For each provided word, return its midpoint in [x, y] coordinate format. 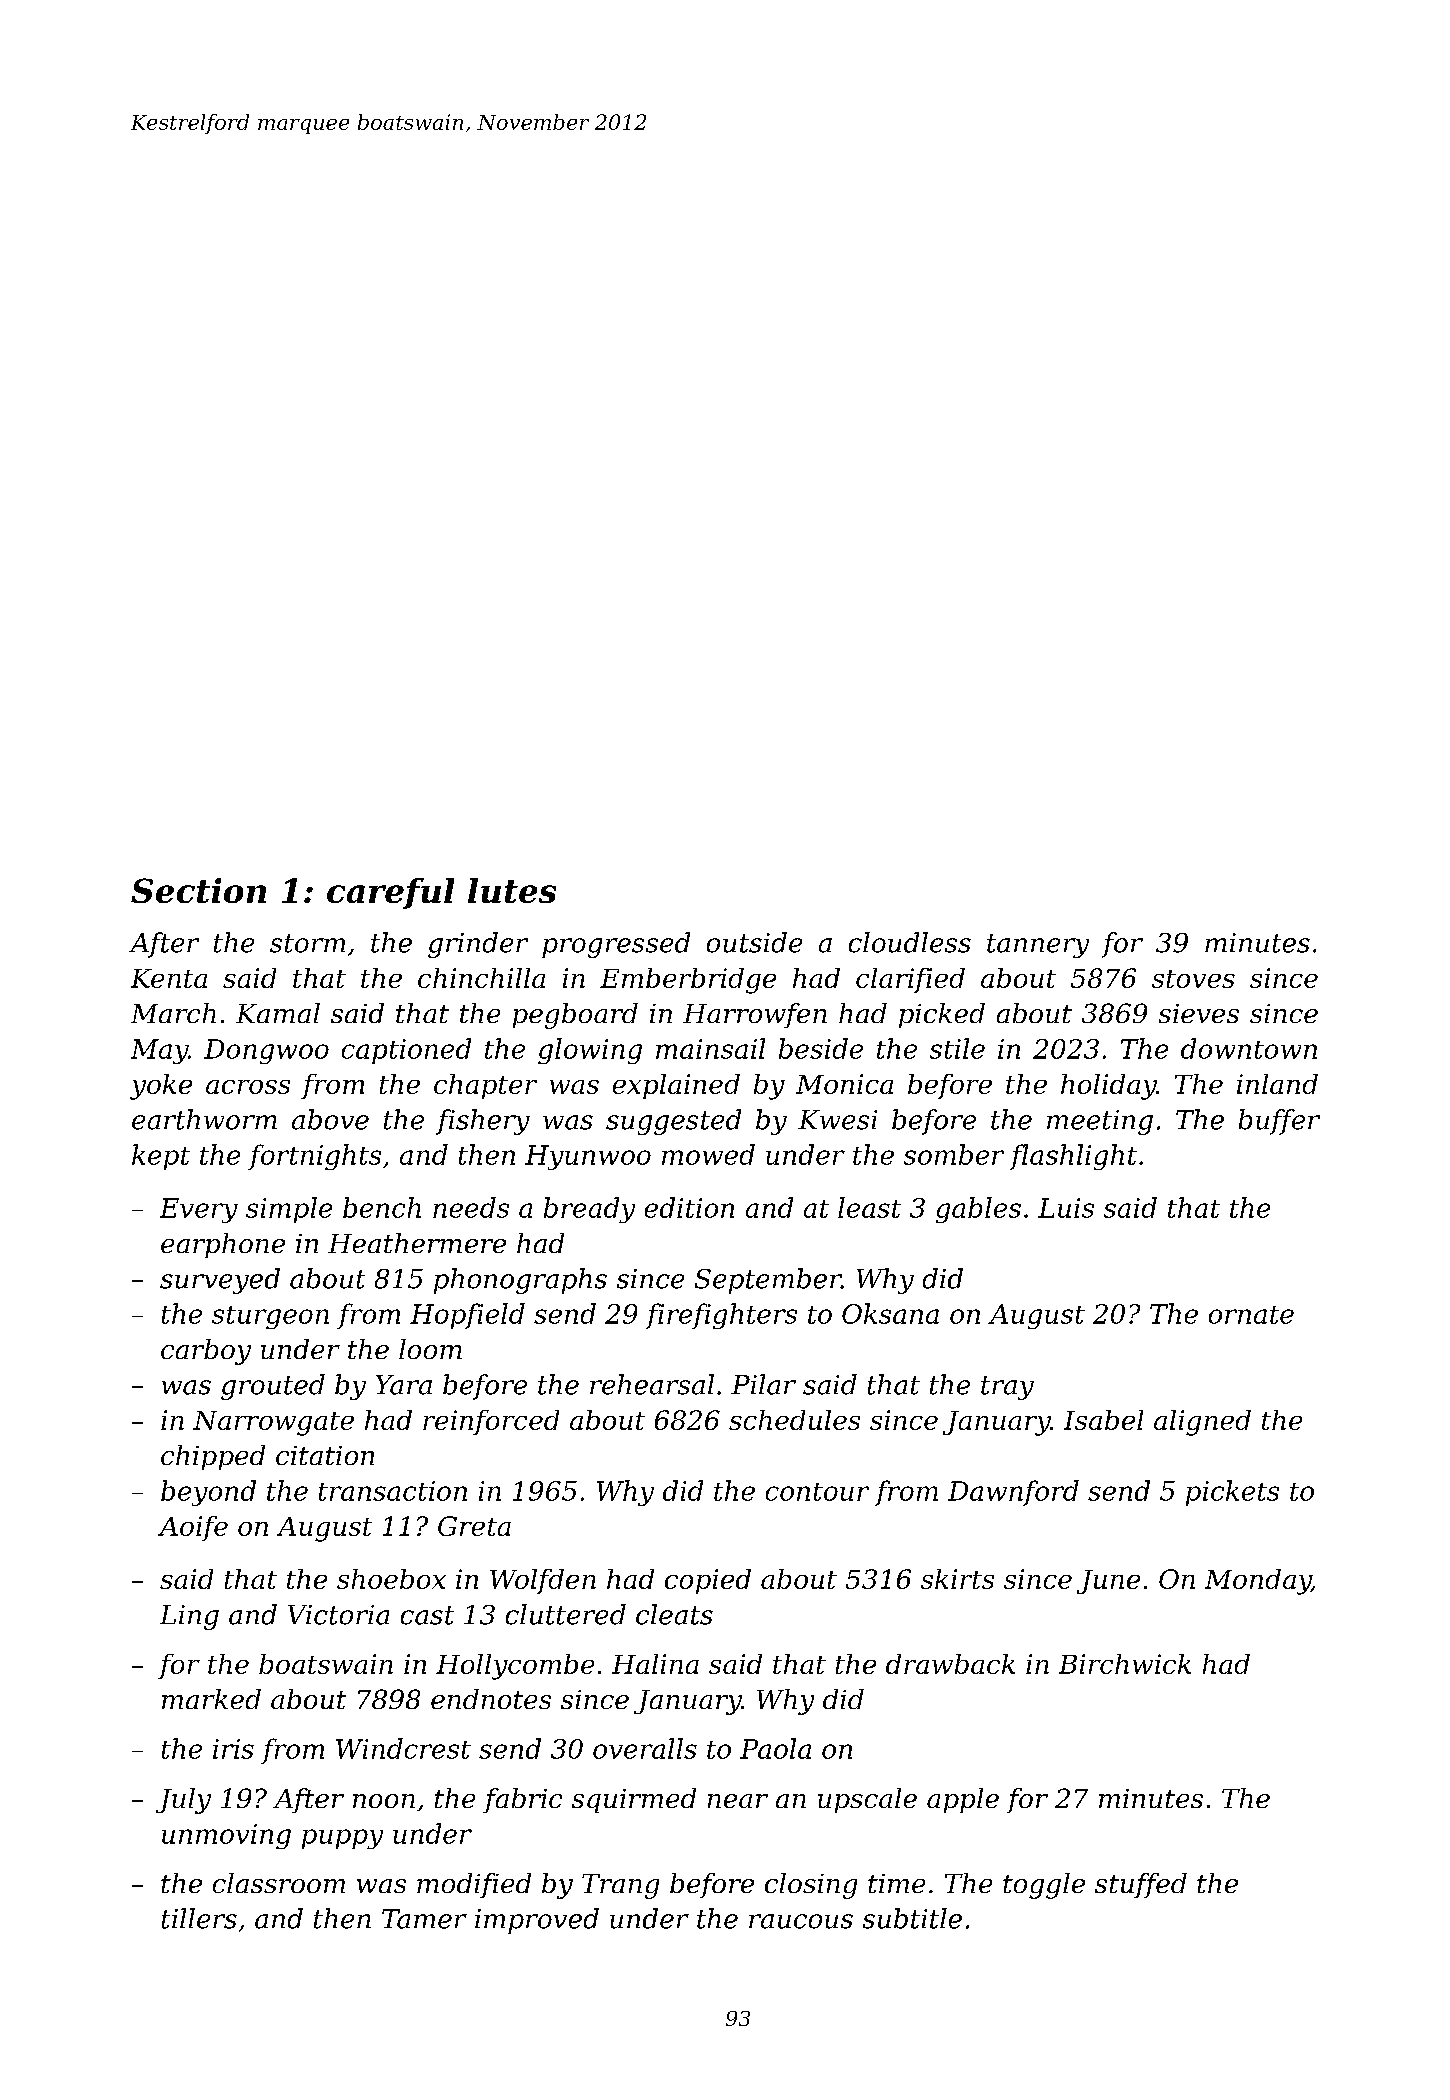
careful [390, 893]
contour [817, 1492]
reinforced [491, 1422]
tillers [199, 1918]
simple [289, 1210]
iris [233, 1749]
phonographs [520, 1281]
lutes [512, 890]
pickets [1232, 1493]
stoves [1193, 979]
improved [537, 1921]
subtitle [912, 1918]
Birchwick [1125, 1664]
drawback [950, 1664]
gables [978, 1210]
